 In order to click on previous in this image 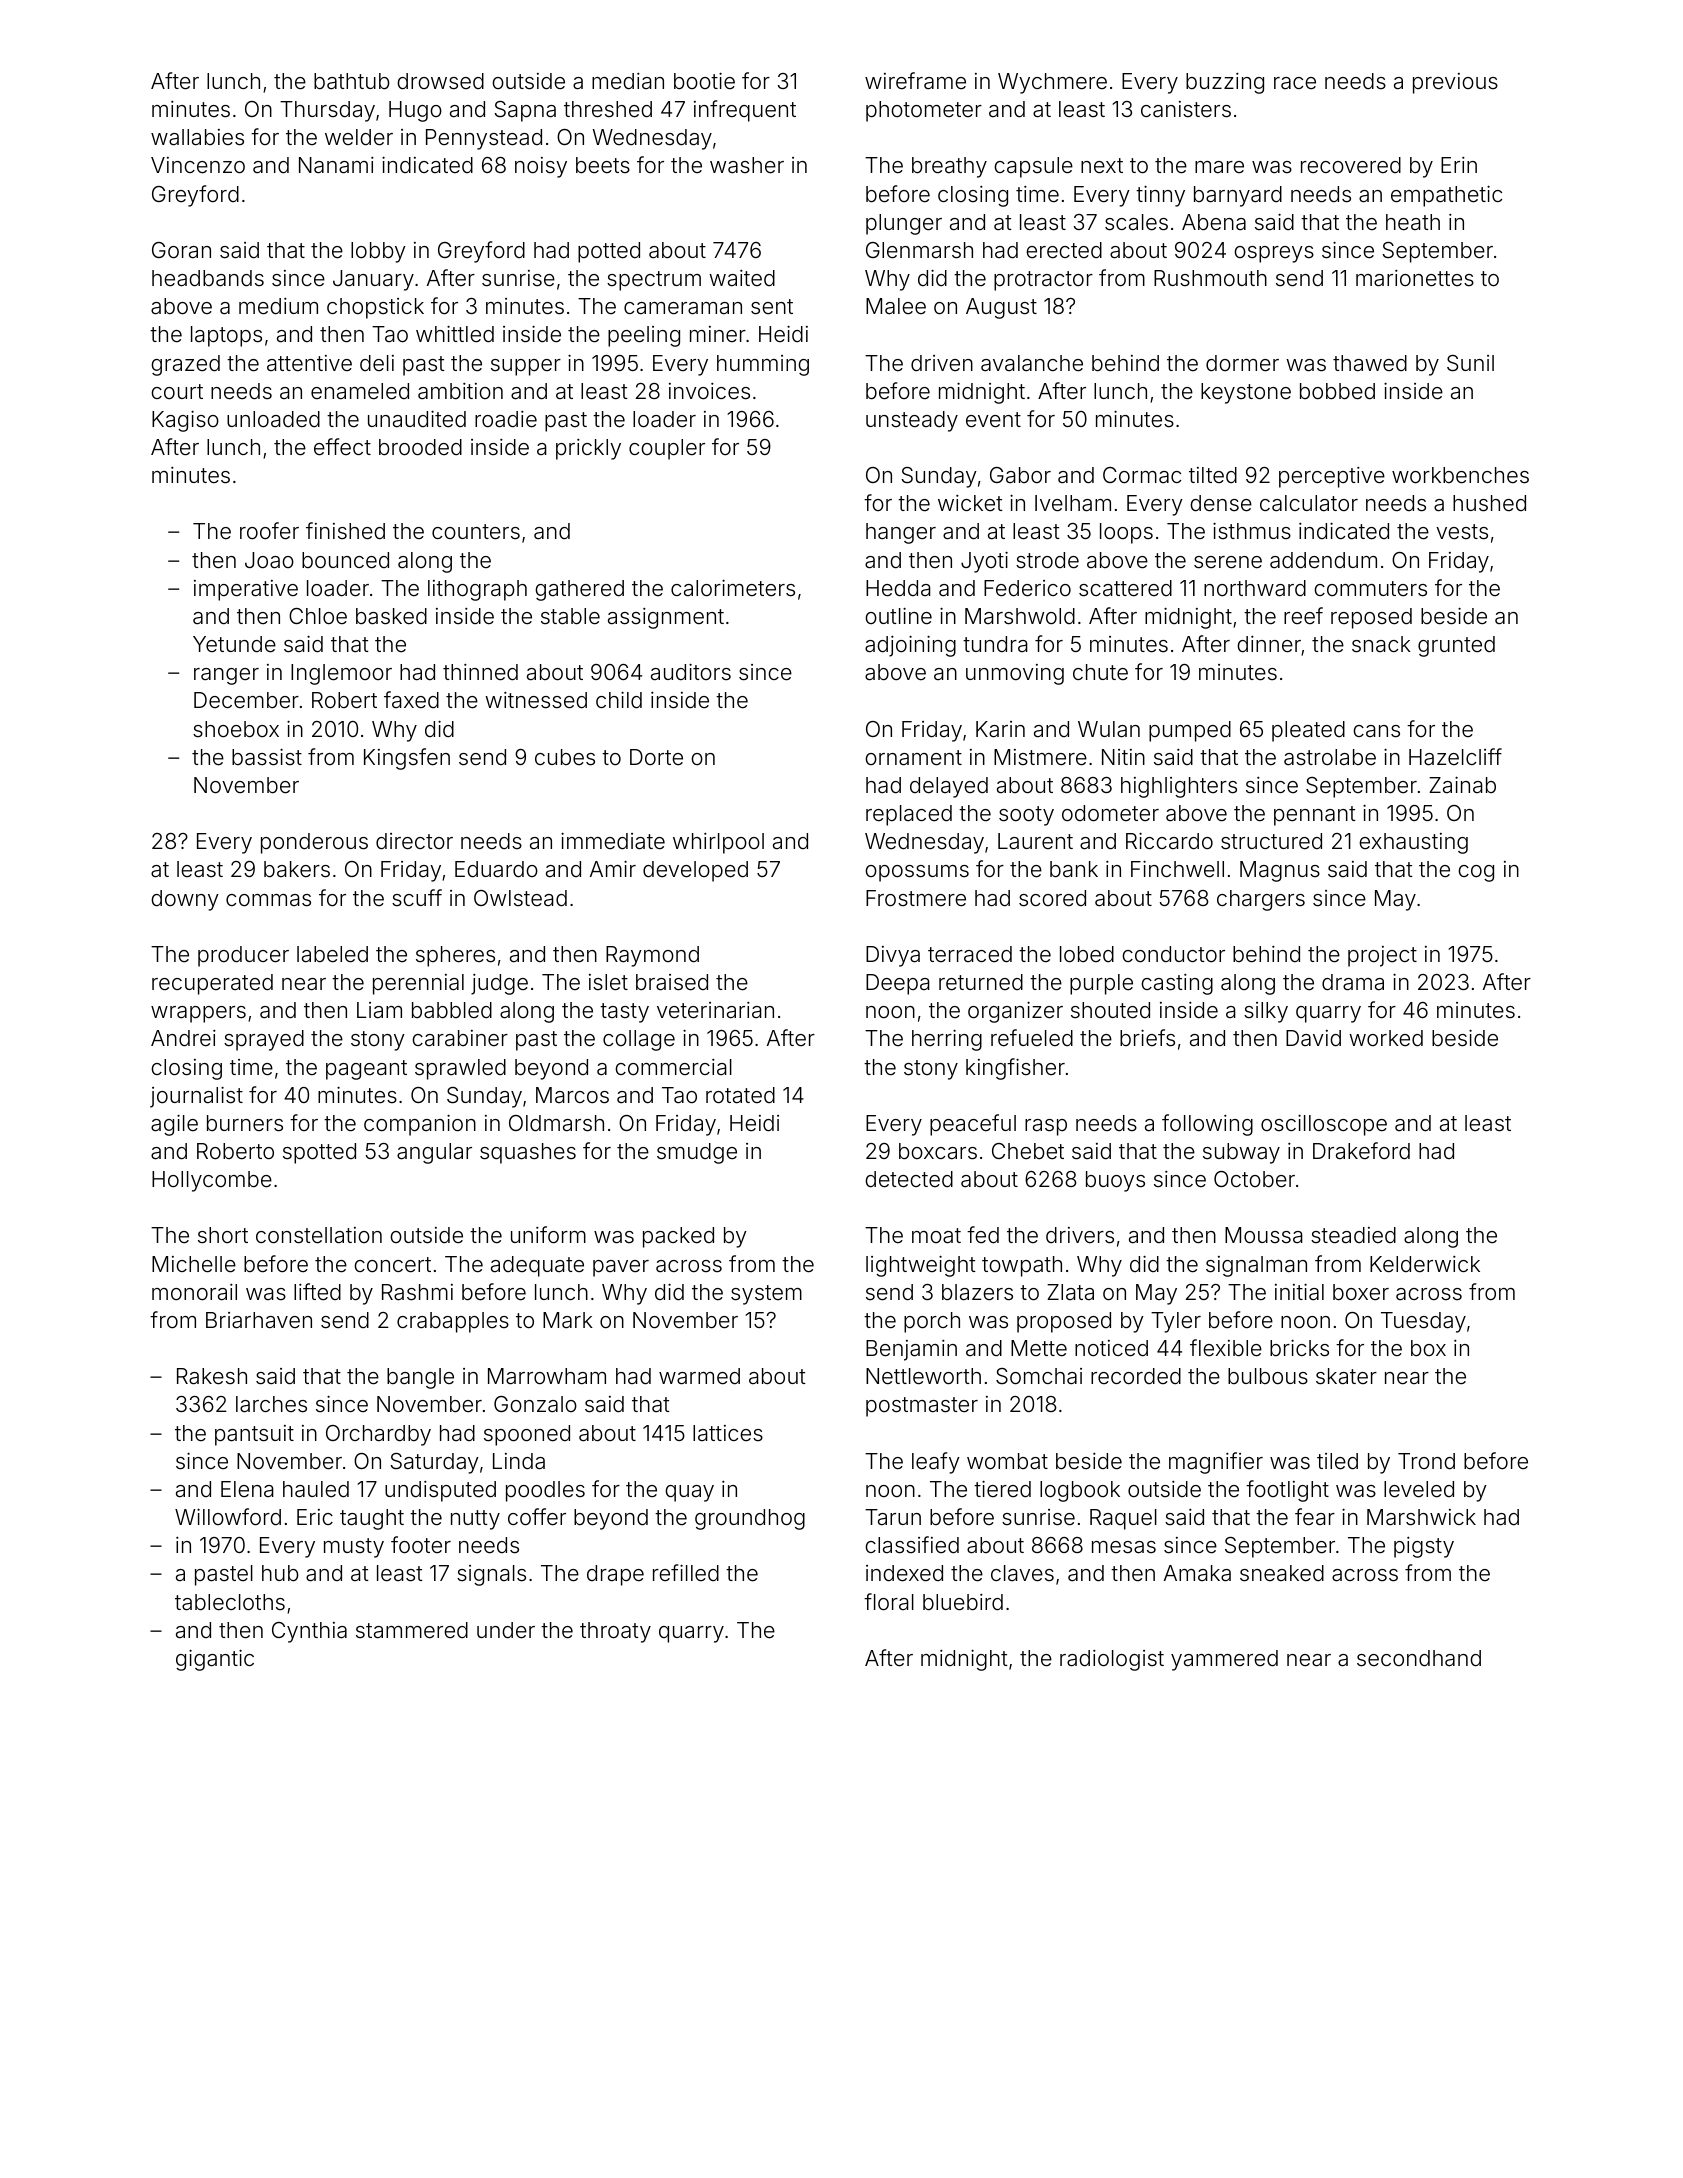, I will do `click(1455, 83)`.
